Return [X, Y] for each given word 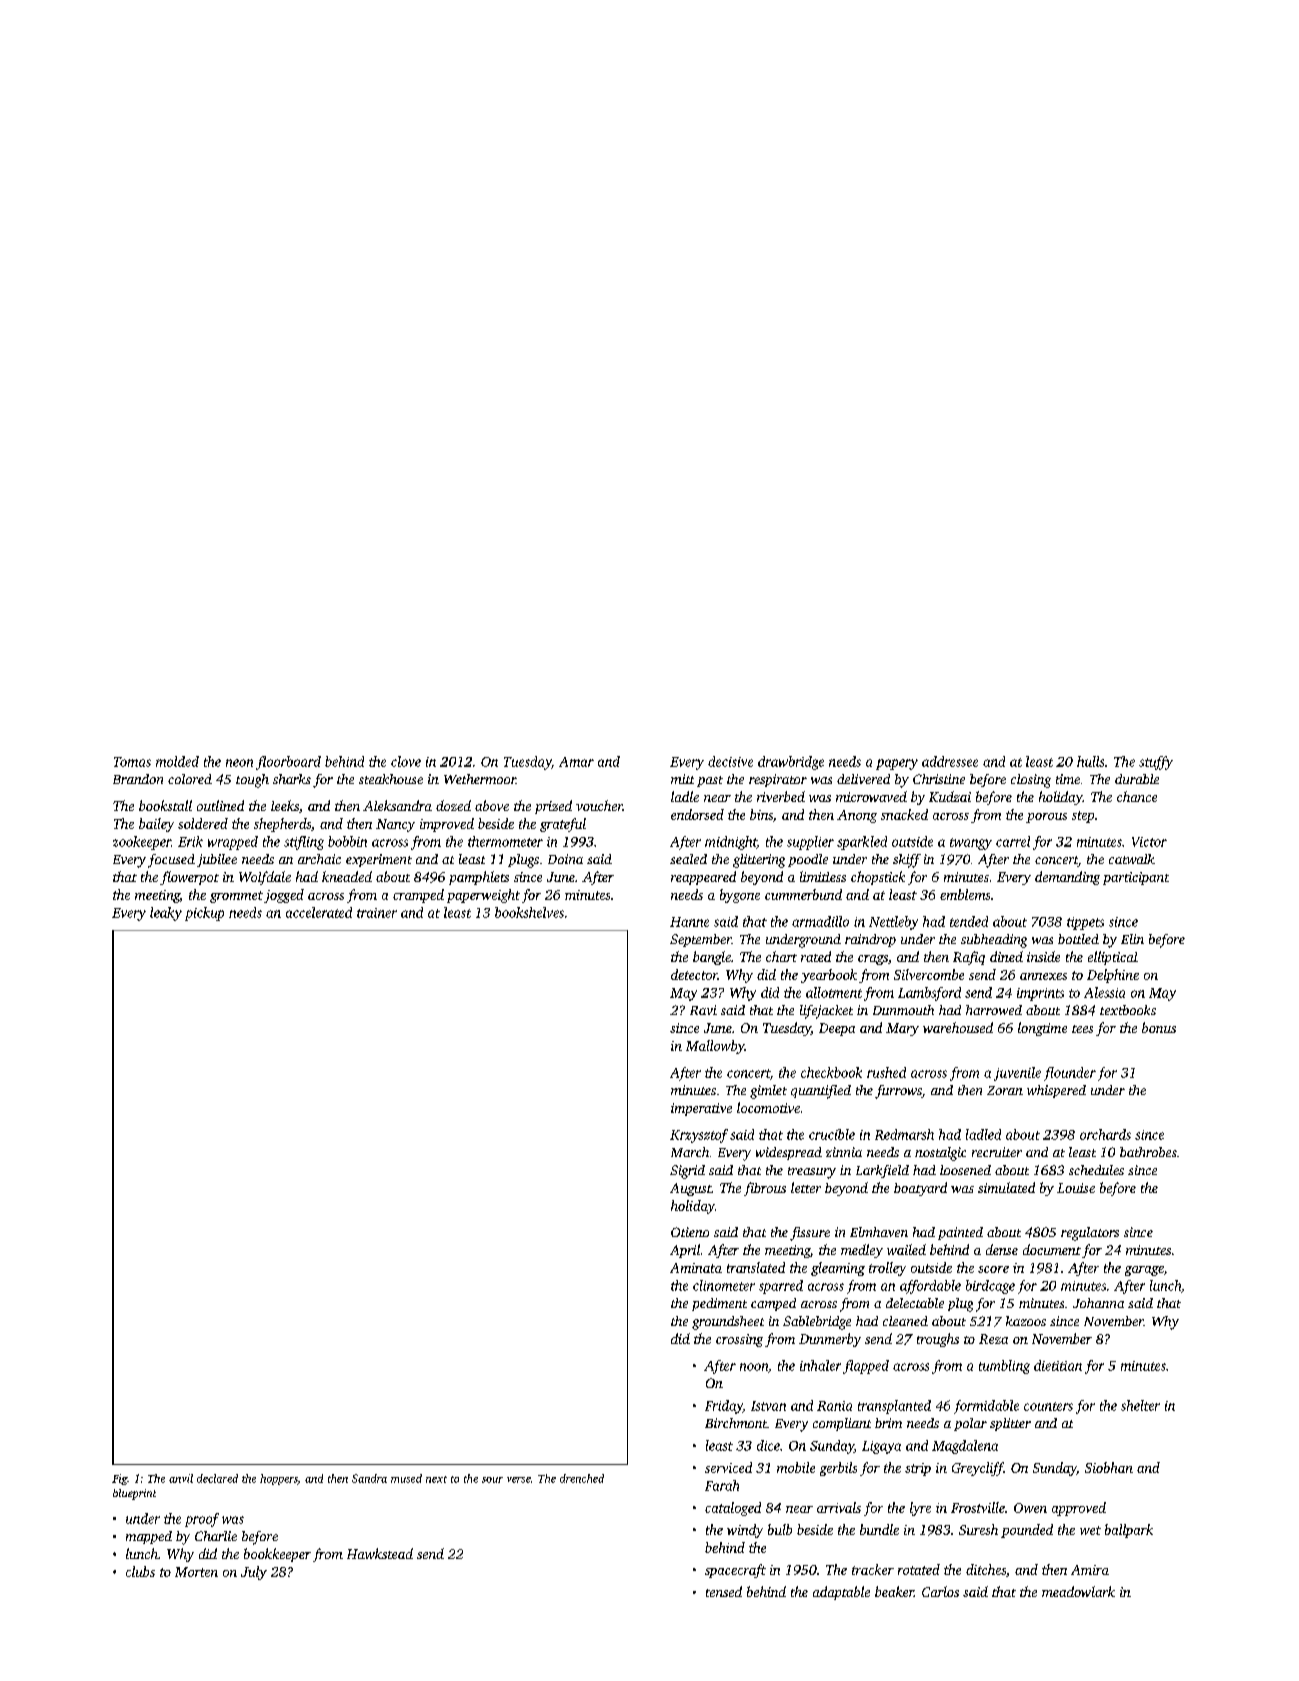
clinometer [724, 1285]
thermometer [505, 841]
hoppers [279, 1479]
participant [1136, 878]
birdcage [990, 1287]
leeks [285, 805]
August [691, 1189]
